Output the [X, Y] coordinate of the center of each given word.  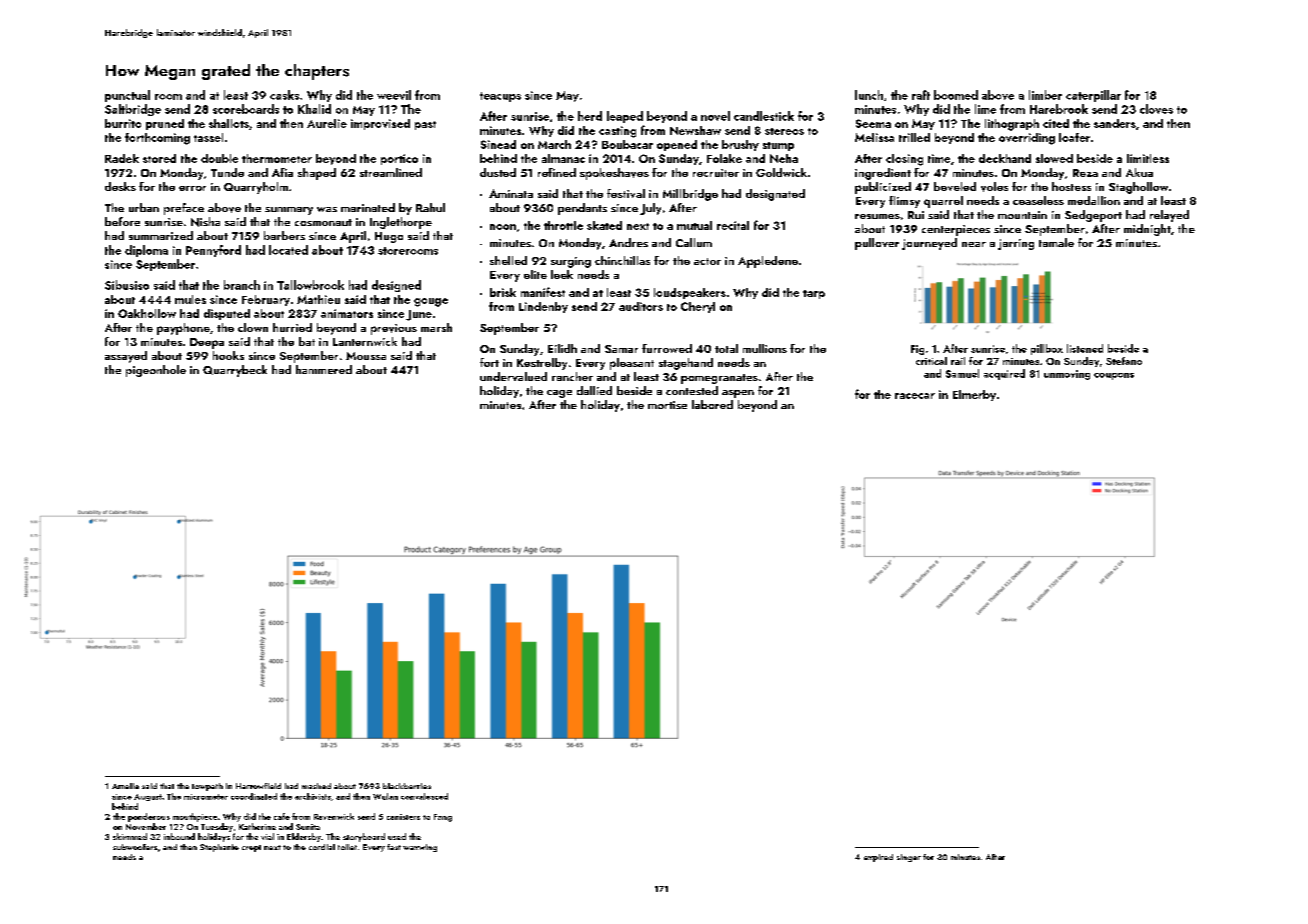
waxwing [420, 848]
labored [712, 404]
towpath [207, 787]
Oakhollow [147, 313]
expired [878, 858]
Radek [122, 158]
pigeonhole [156, 371]
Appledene [768, 262]
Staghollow [1138, 188]
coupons [1114, 376]
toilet [347, 847]
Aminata [511, 193]
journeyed [929, 244]
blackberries [407, 786]
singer [909, 858]
